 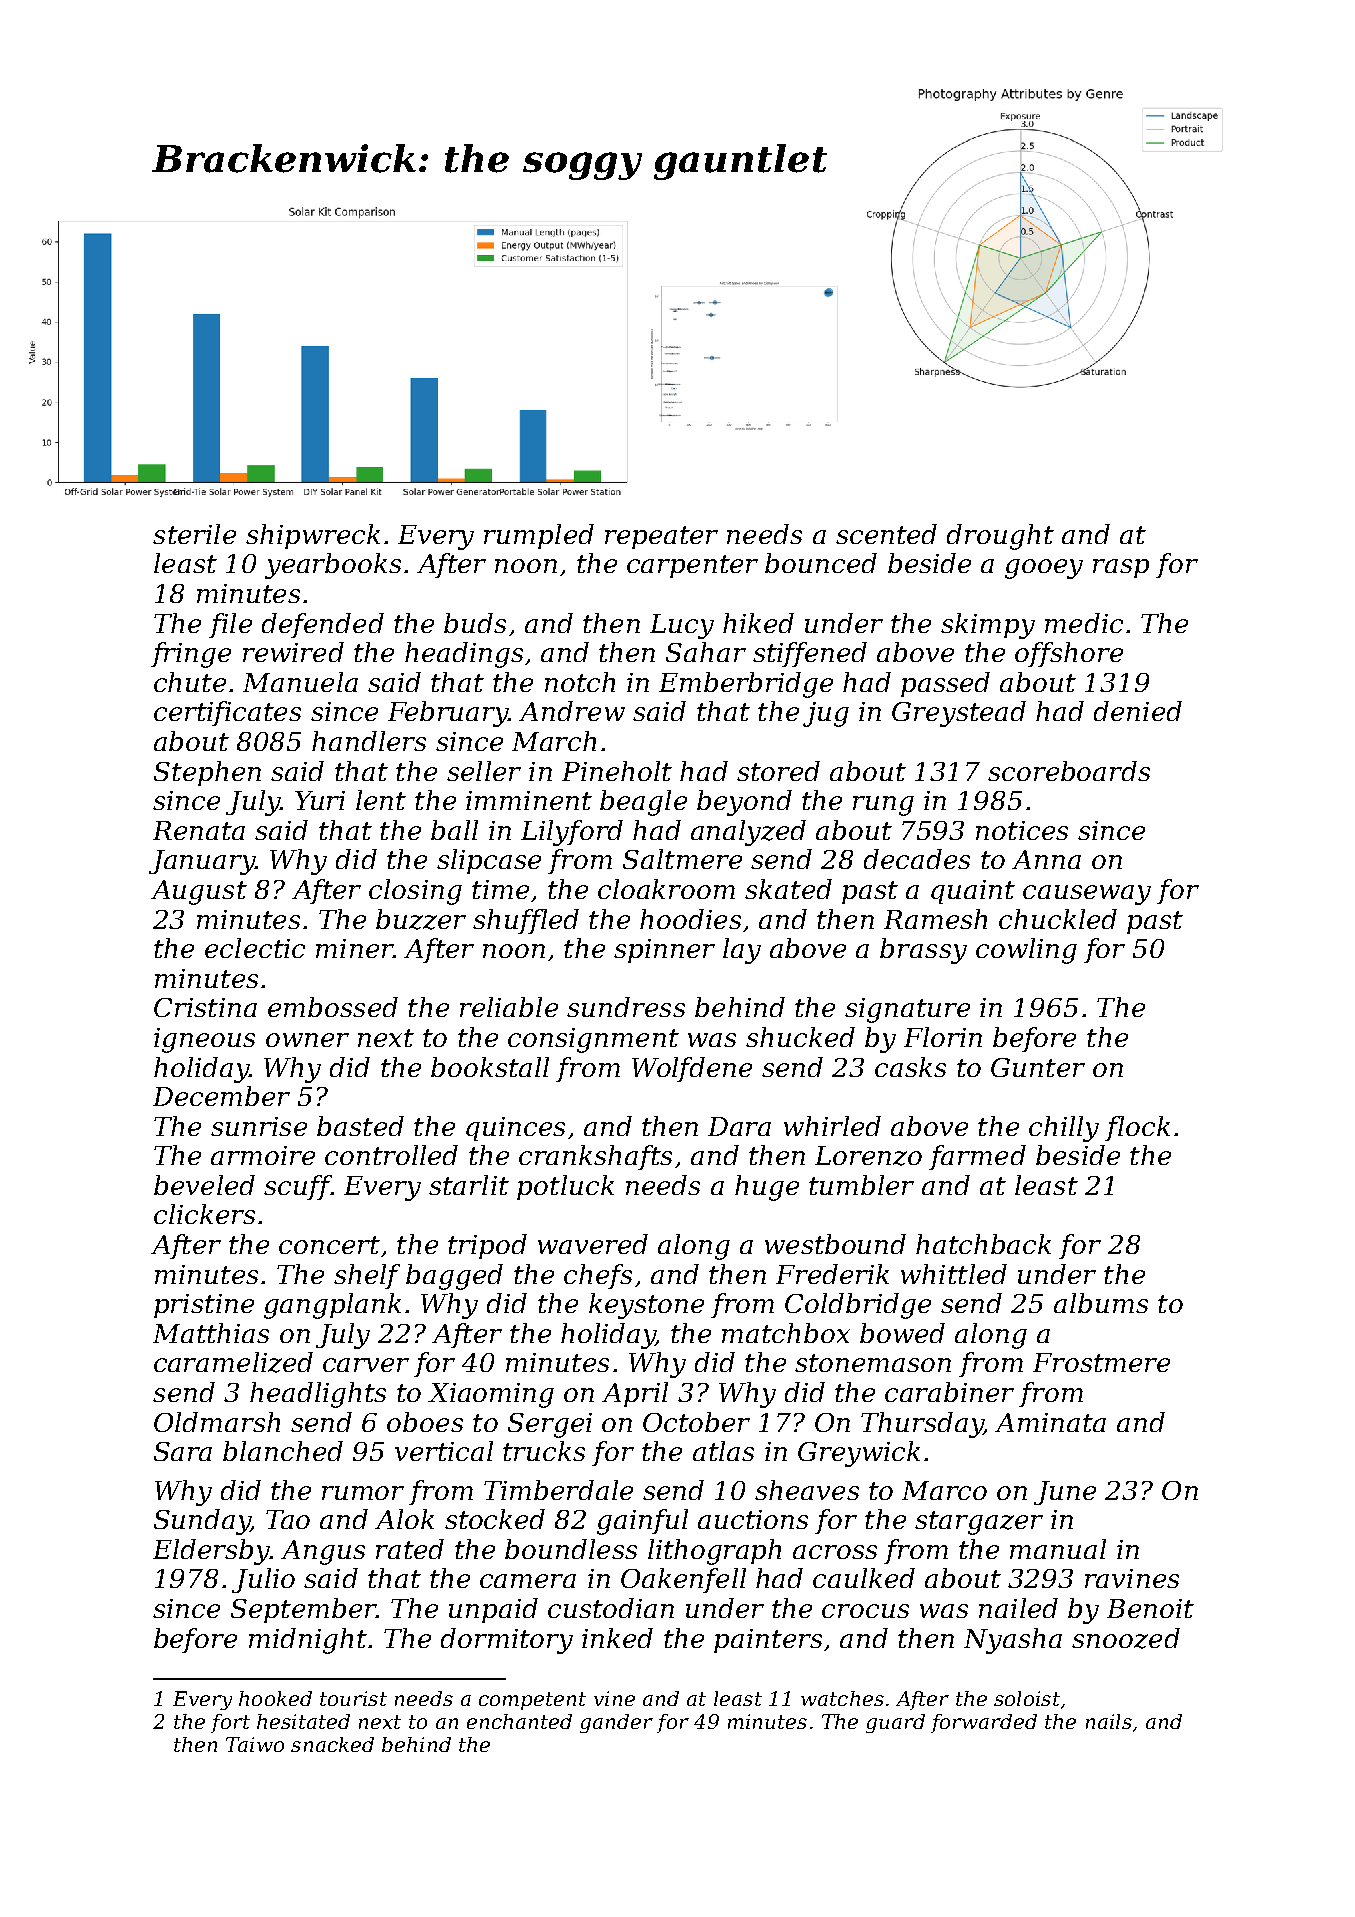 What do you see at coordinates (313, 536) in the document?
I see `shipwreck` at bounding box center [313, 536].
